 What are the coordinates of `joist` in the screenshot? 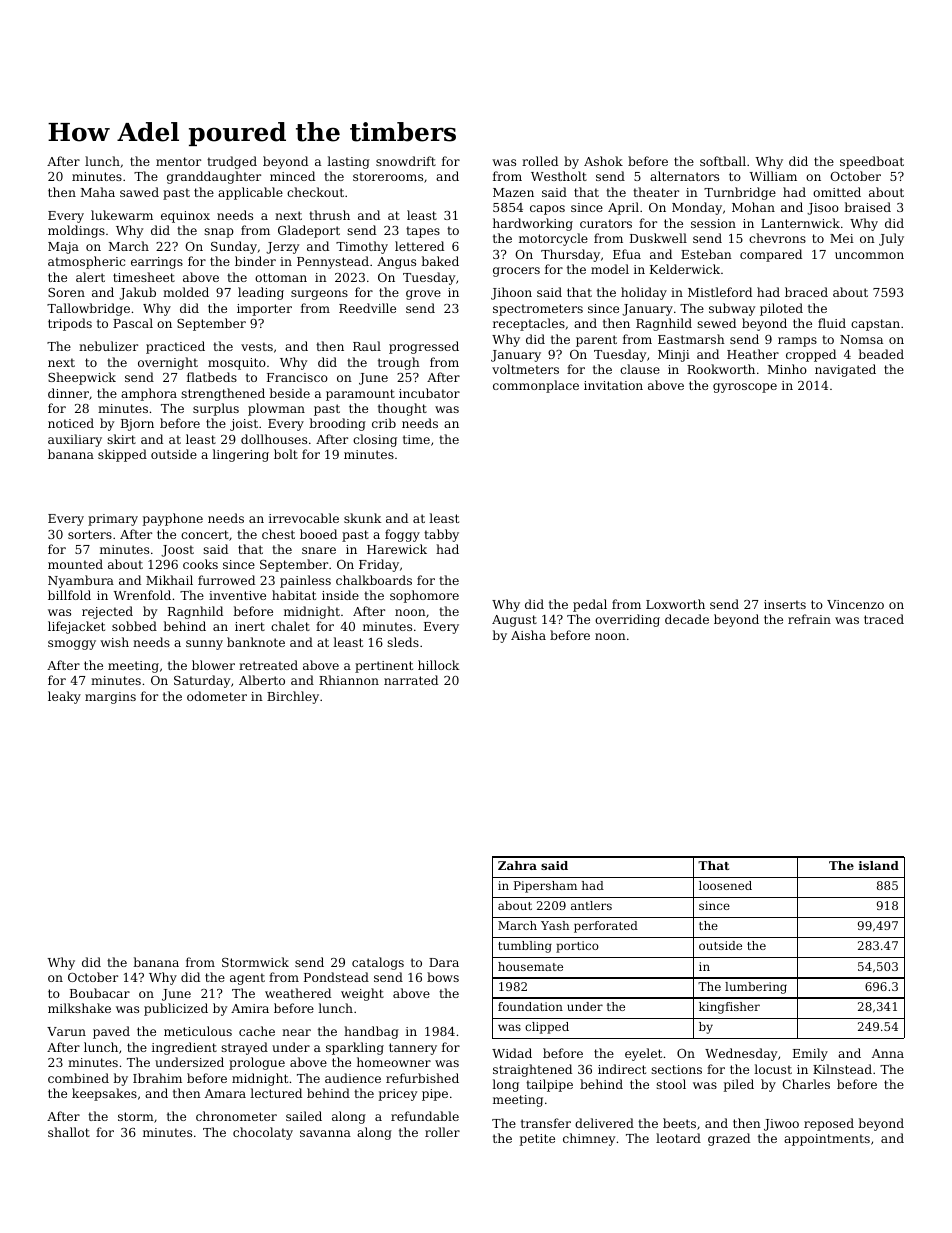 It's located at (244, 425).
